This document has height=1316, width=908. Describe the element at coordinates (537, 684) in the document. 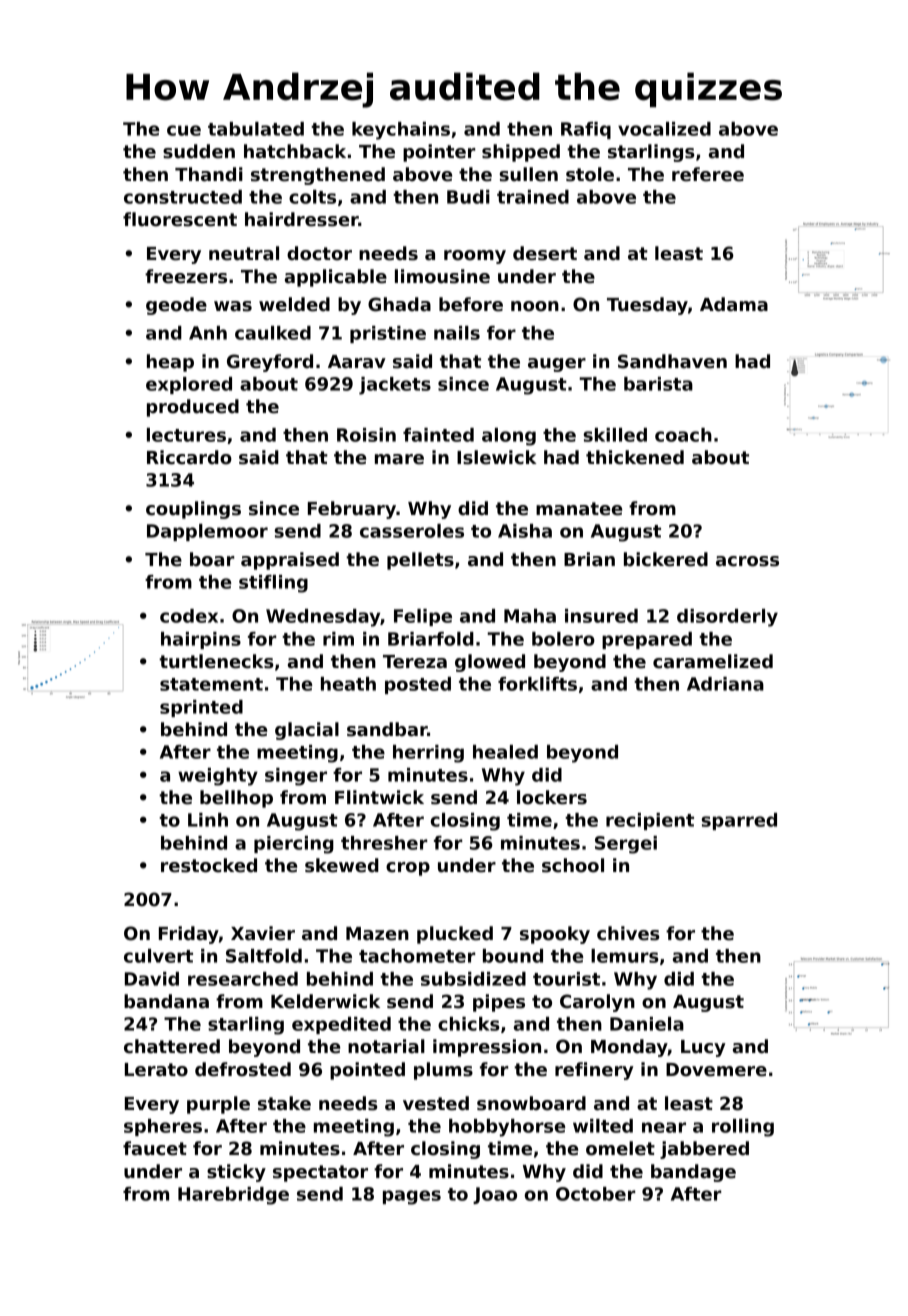

I see `forklifts` at that location.
